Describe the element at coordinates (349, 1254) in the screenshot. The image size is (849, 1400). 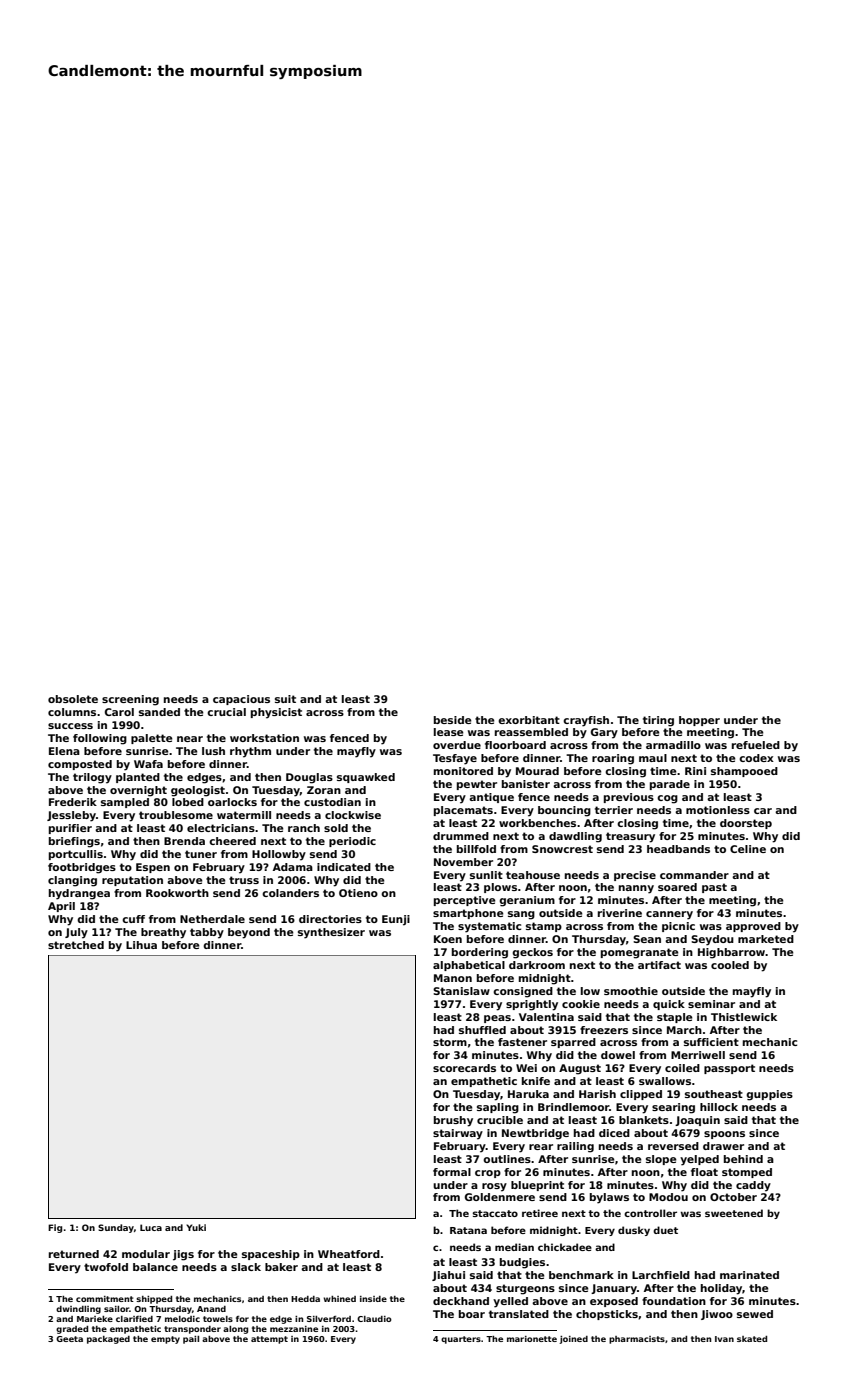
I see `Wheatford` at that location.
